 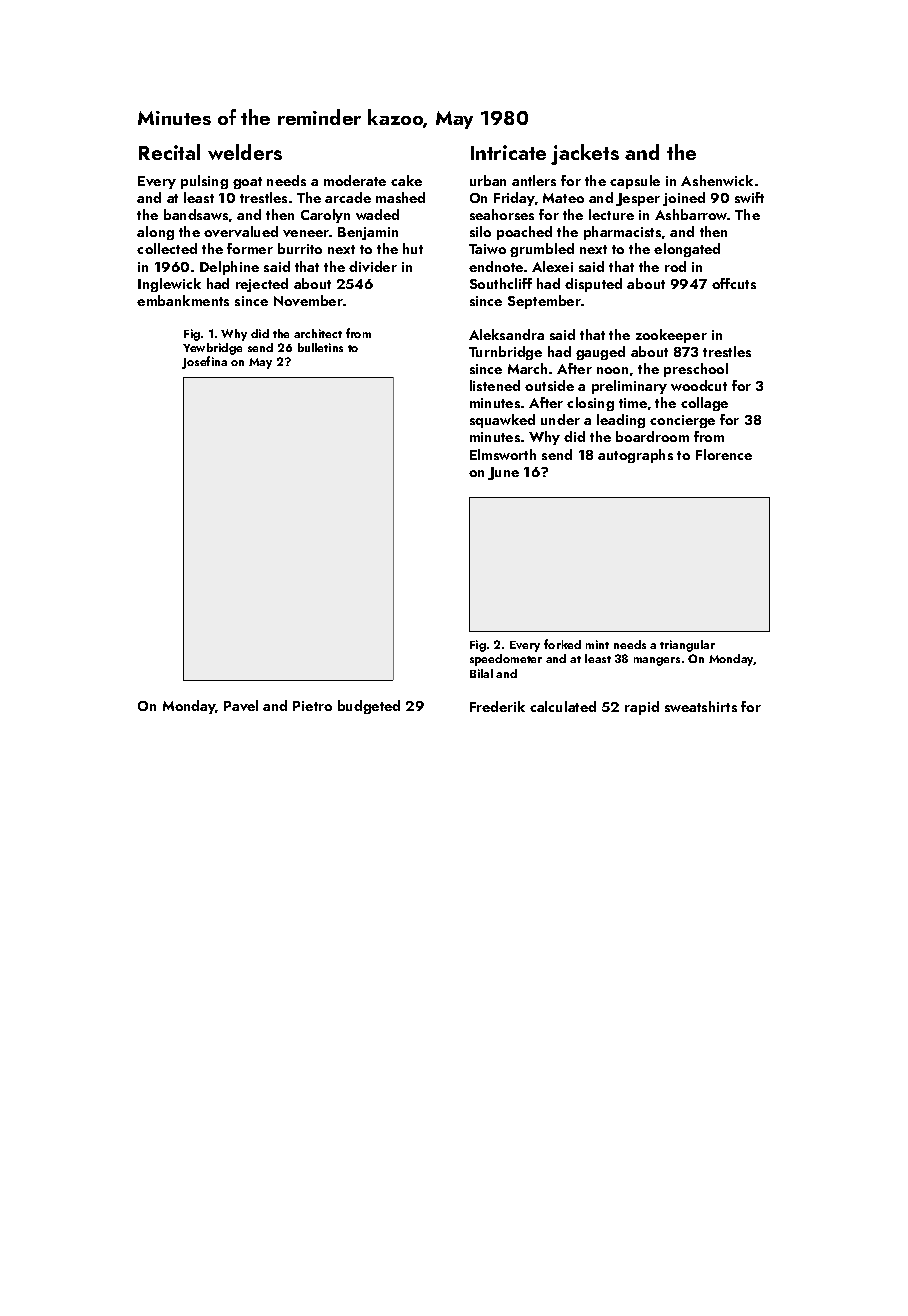 What do you see at coordinates (169, 152) in the screenshot?
I see `Recital` at bounding box center [169, 152].
